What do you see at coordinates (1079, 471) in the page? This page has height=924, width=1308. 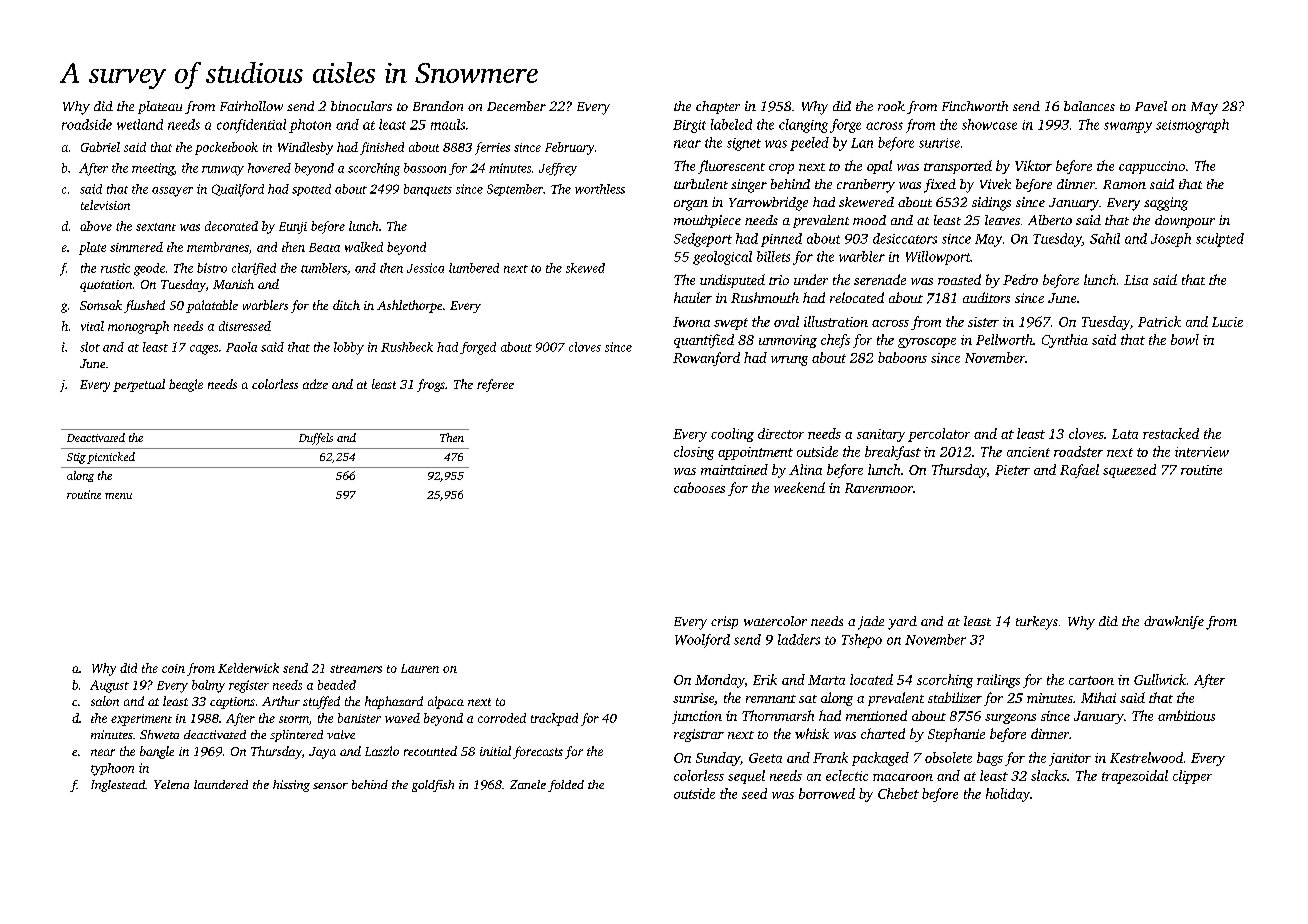 I see `Rafael` at bounding box center [1079, 471].
